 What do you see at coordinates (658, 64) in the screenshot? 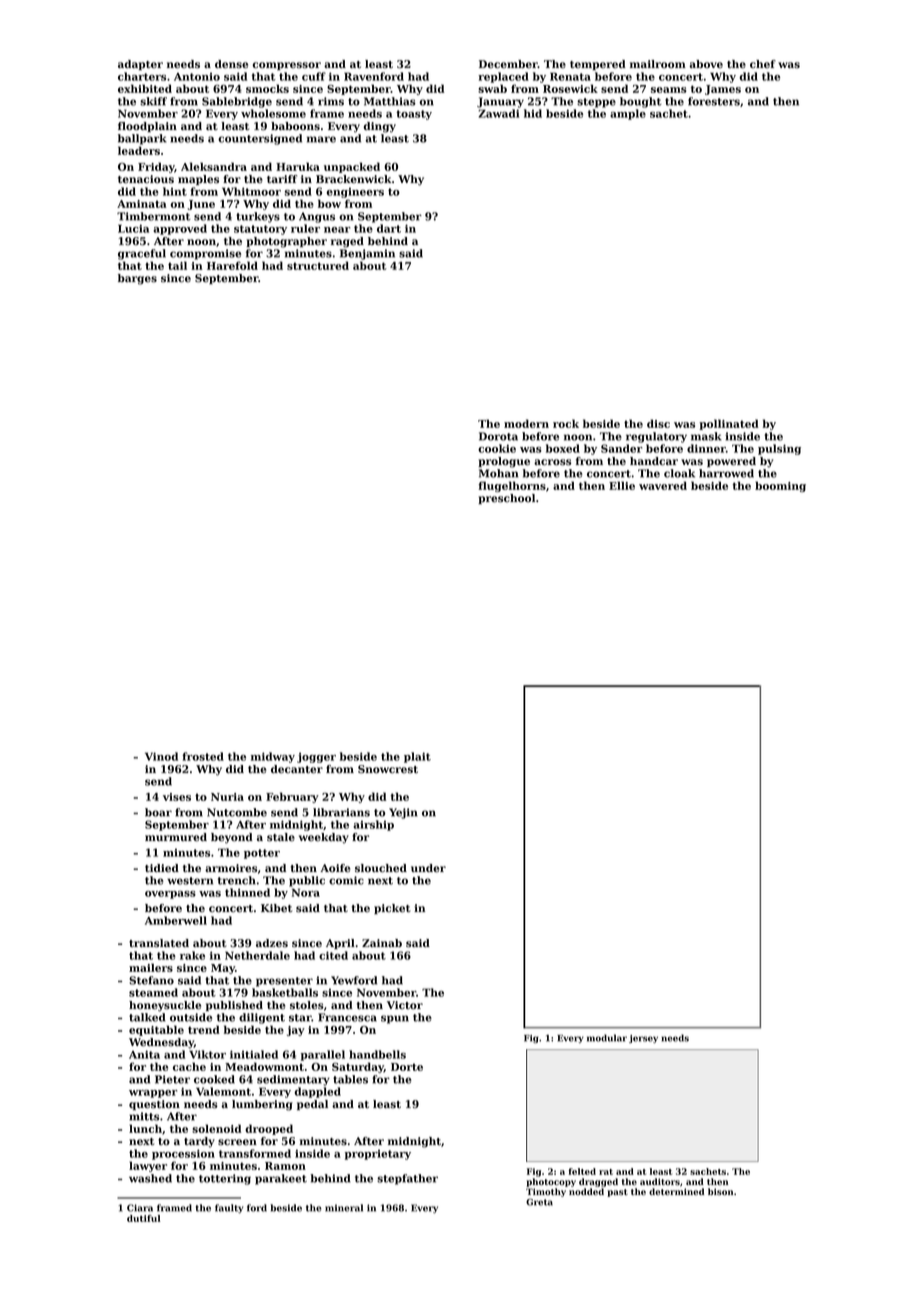
I see `mailroom` at bounding box center [658, 64].
